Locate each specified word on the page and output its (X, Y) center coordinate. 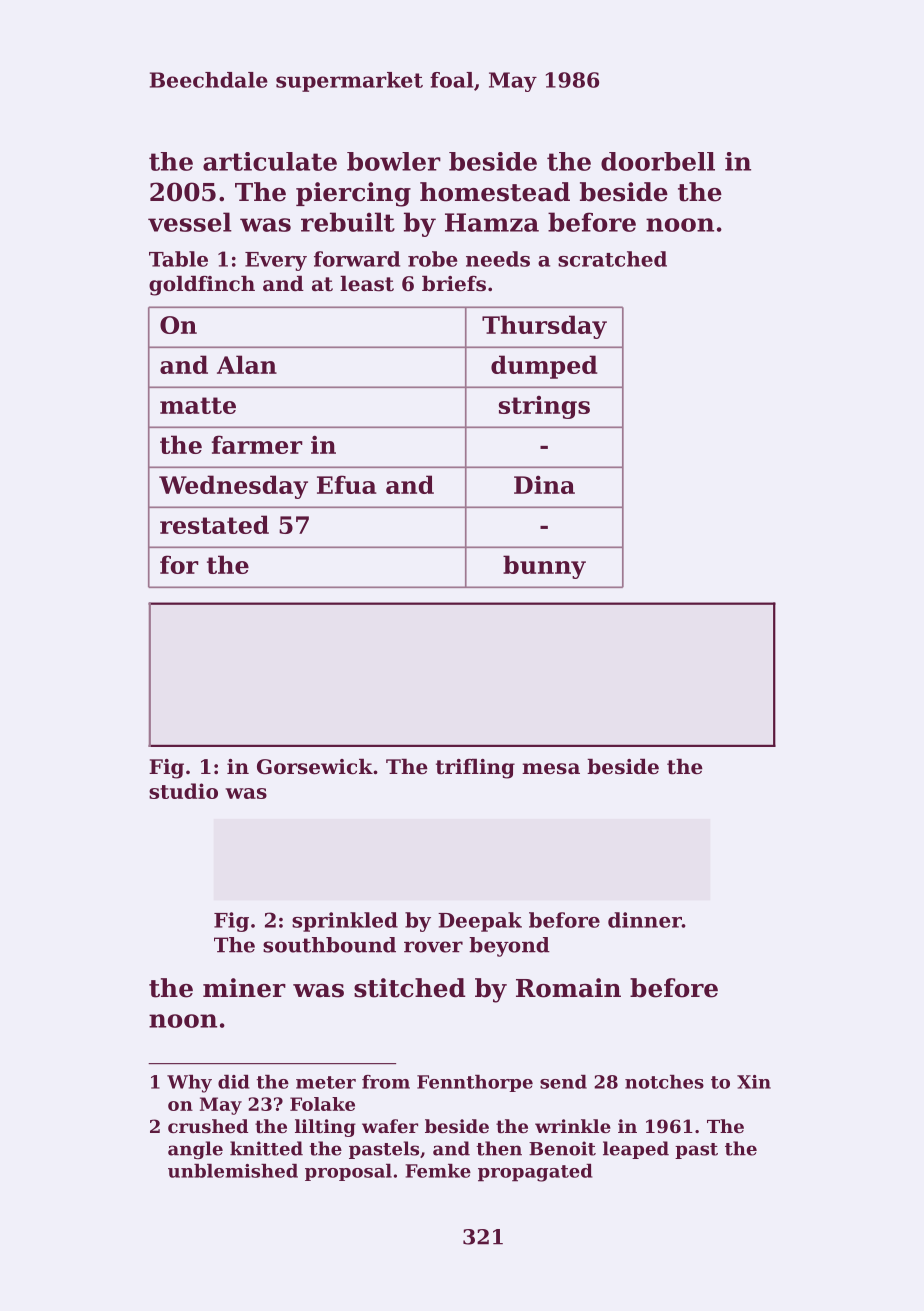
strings (544, 407)
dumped (544, 367)
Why (189, 1084)
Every (276, 261)
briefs (454, 283)
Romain (568, 988)
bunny (544, 567)
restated (214, 524)
